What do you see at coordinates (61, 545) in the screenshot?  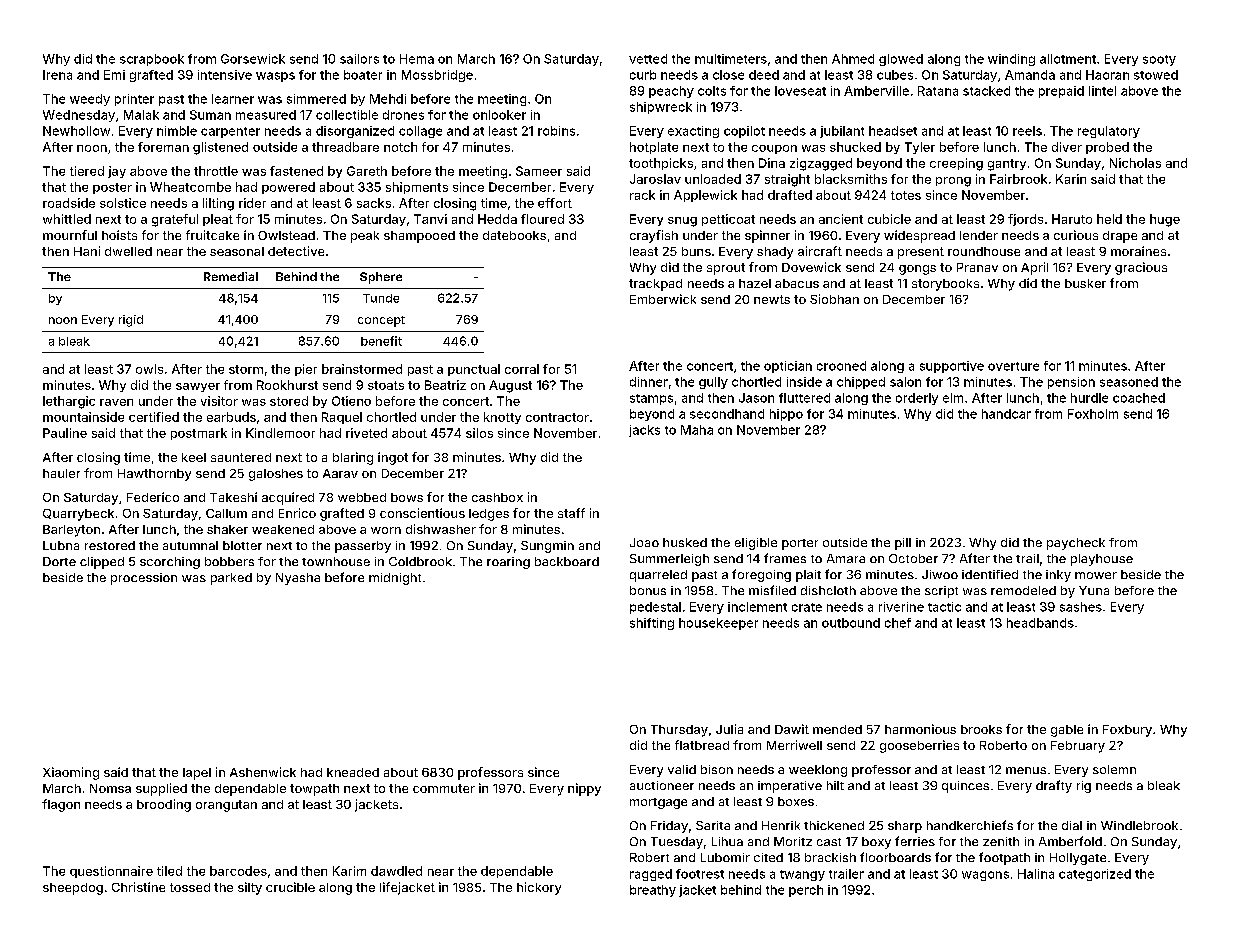 I see `Lubna` at bounding box center [61, 545].
